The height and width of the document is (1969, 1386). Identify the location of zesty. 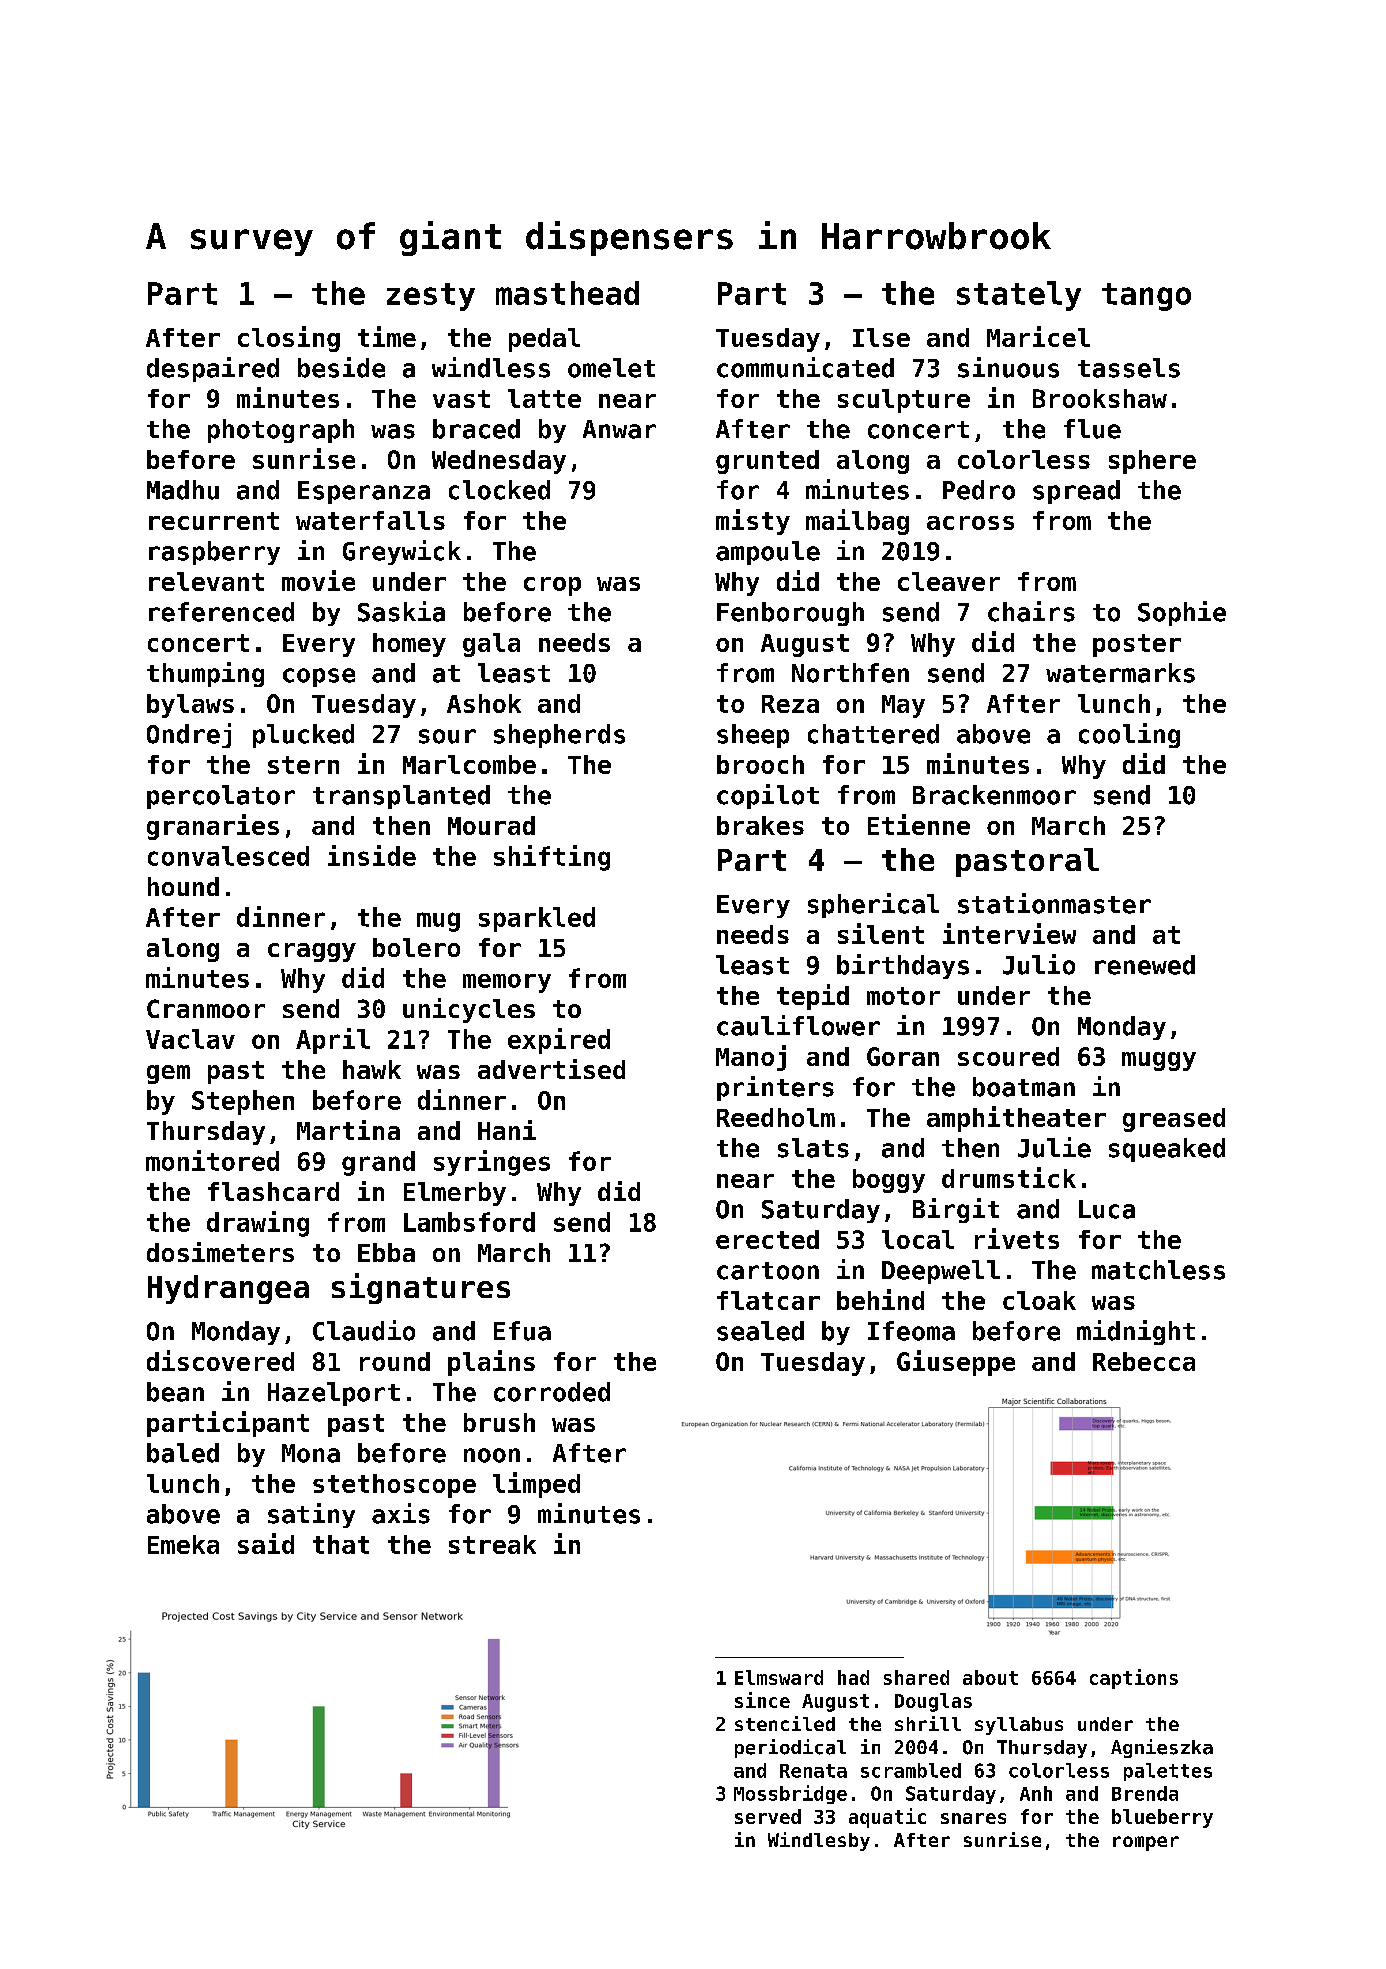
(431, 297).
